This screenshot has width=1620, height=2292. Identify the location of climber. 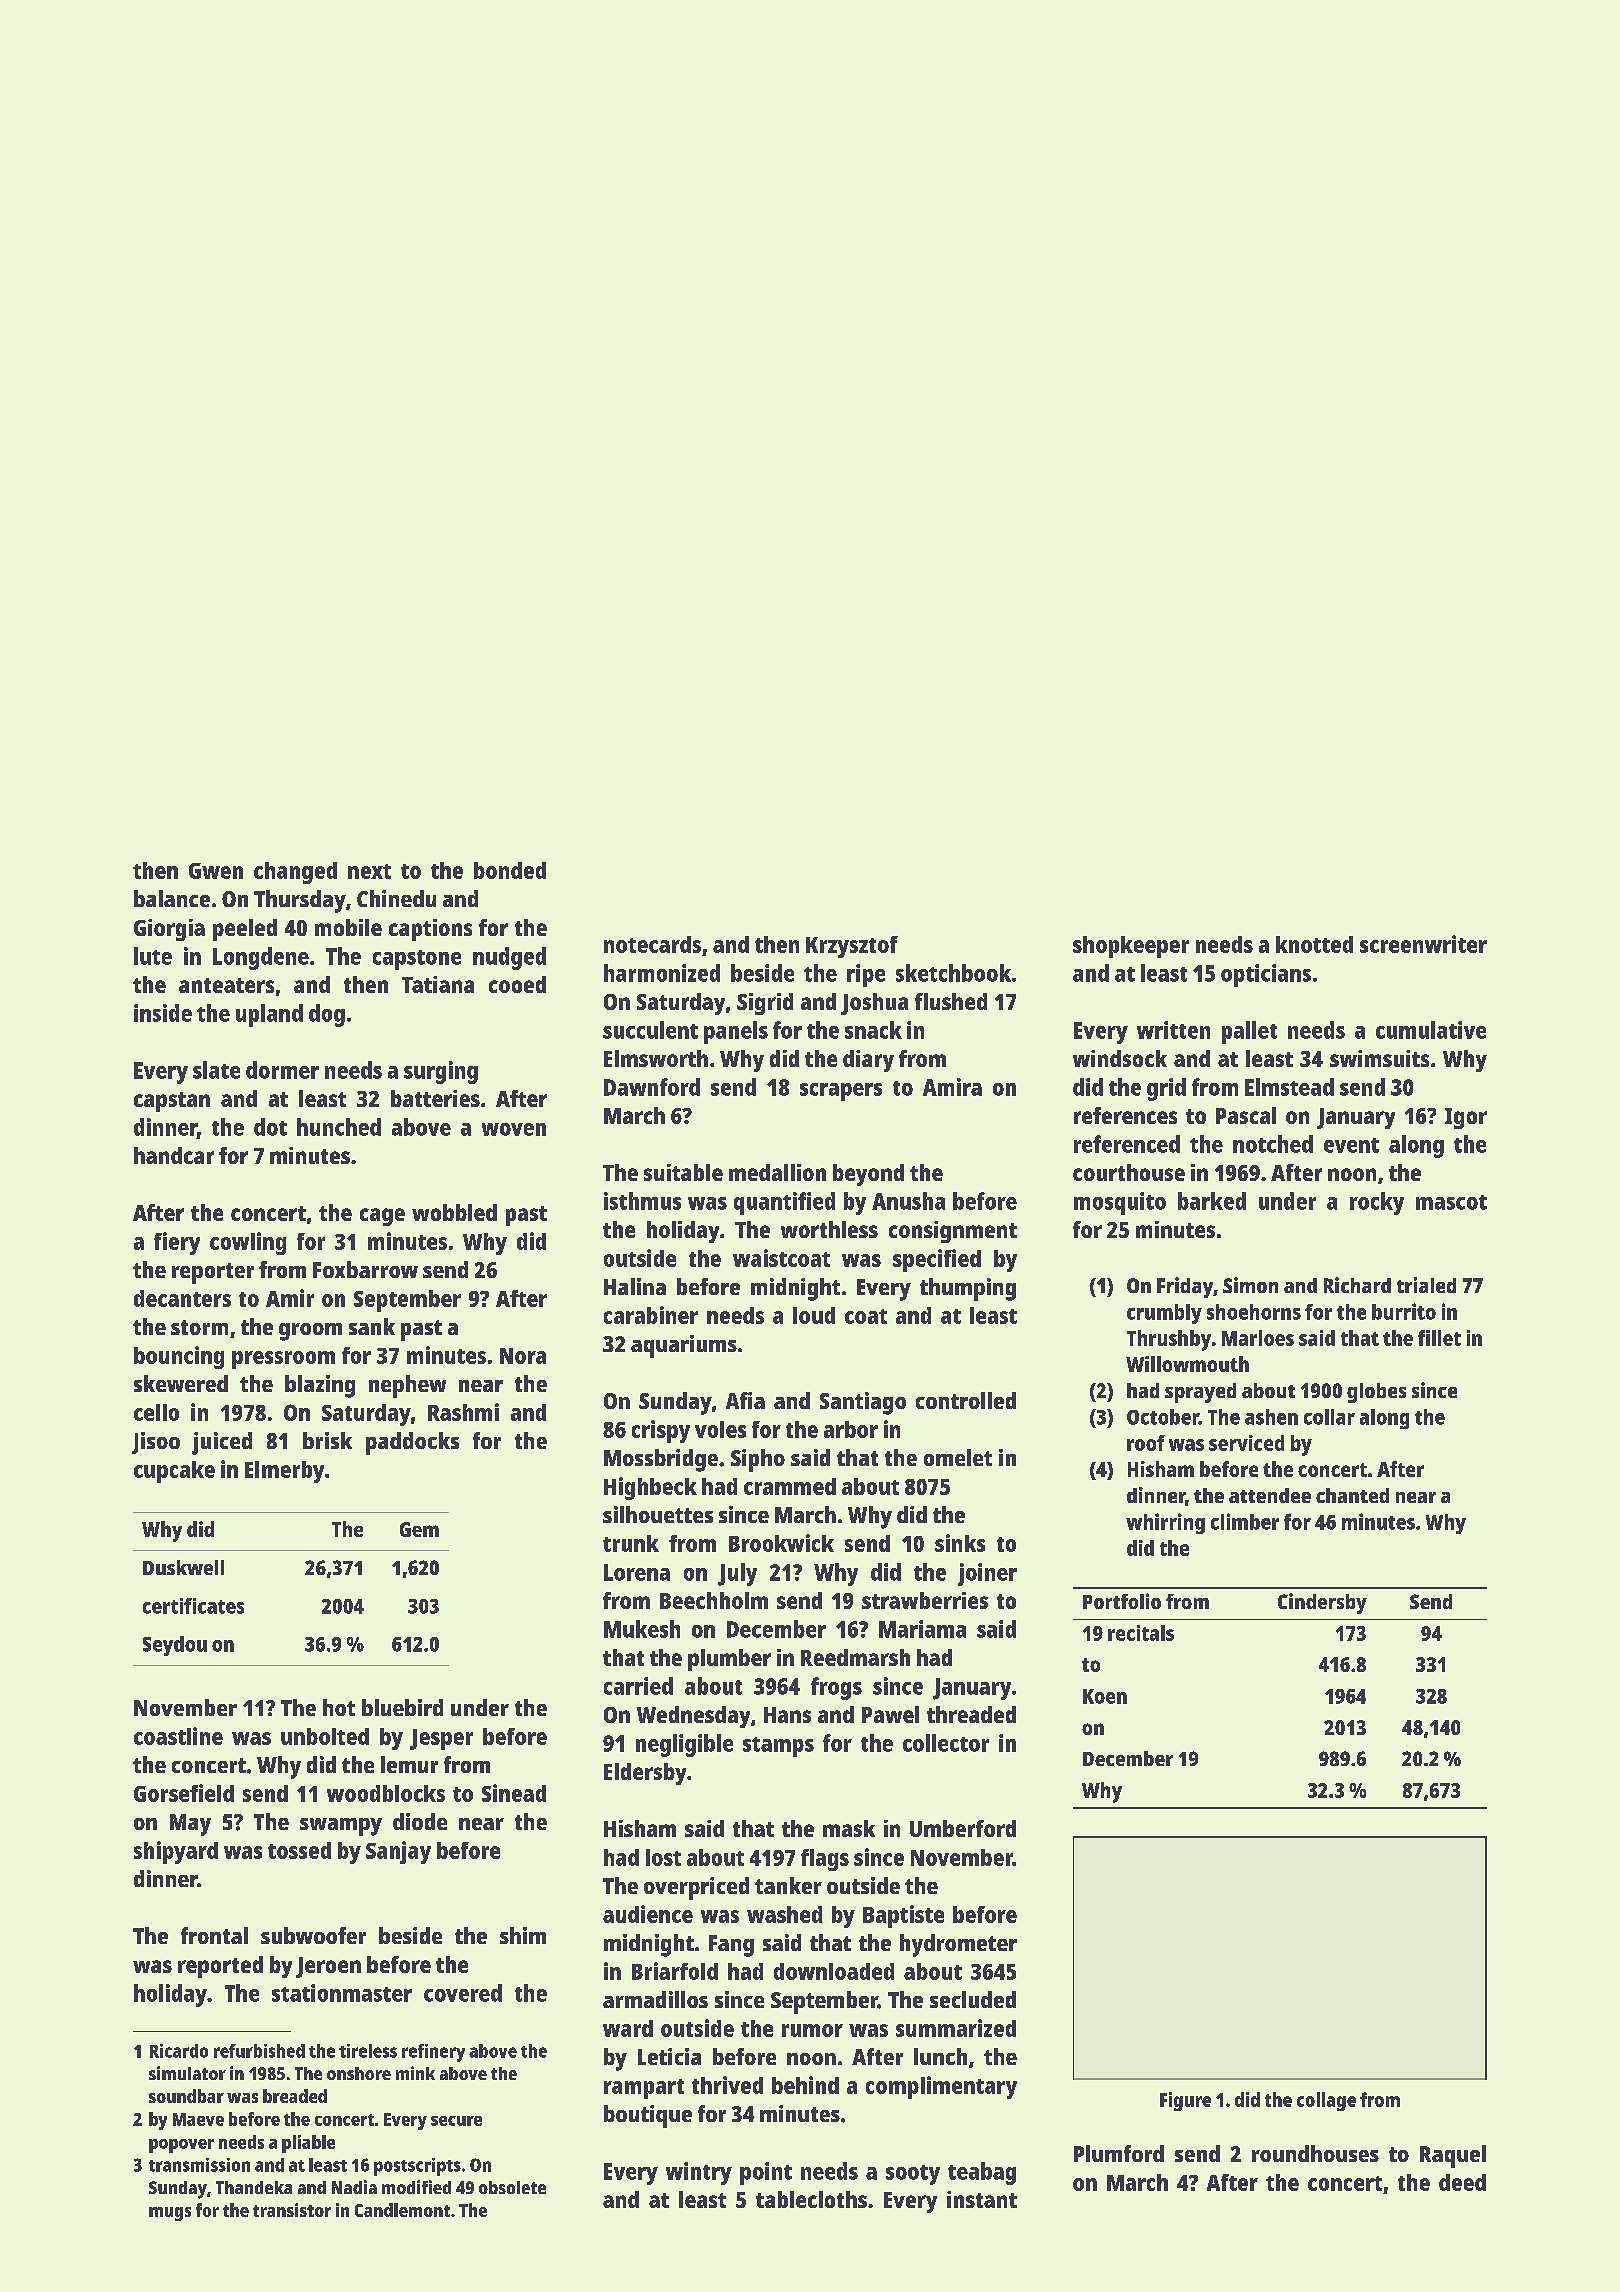
(1245, 1521).
